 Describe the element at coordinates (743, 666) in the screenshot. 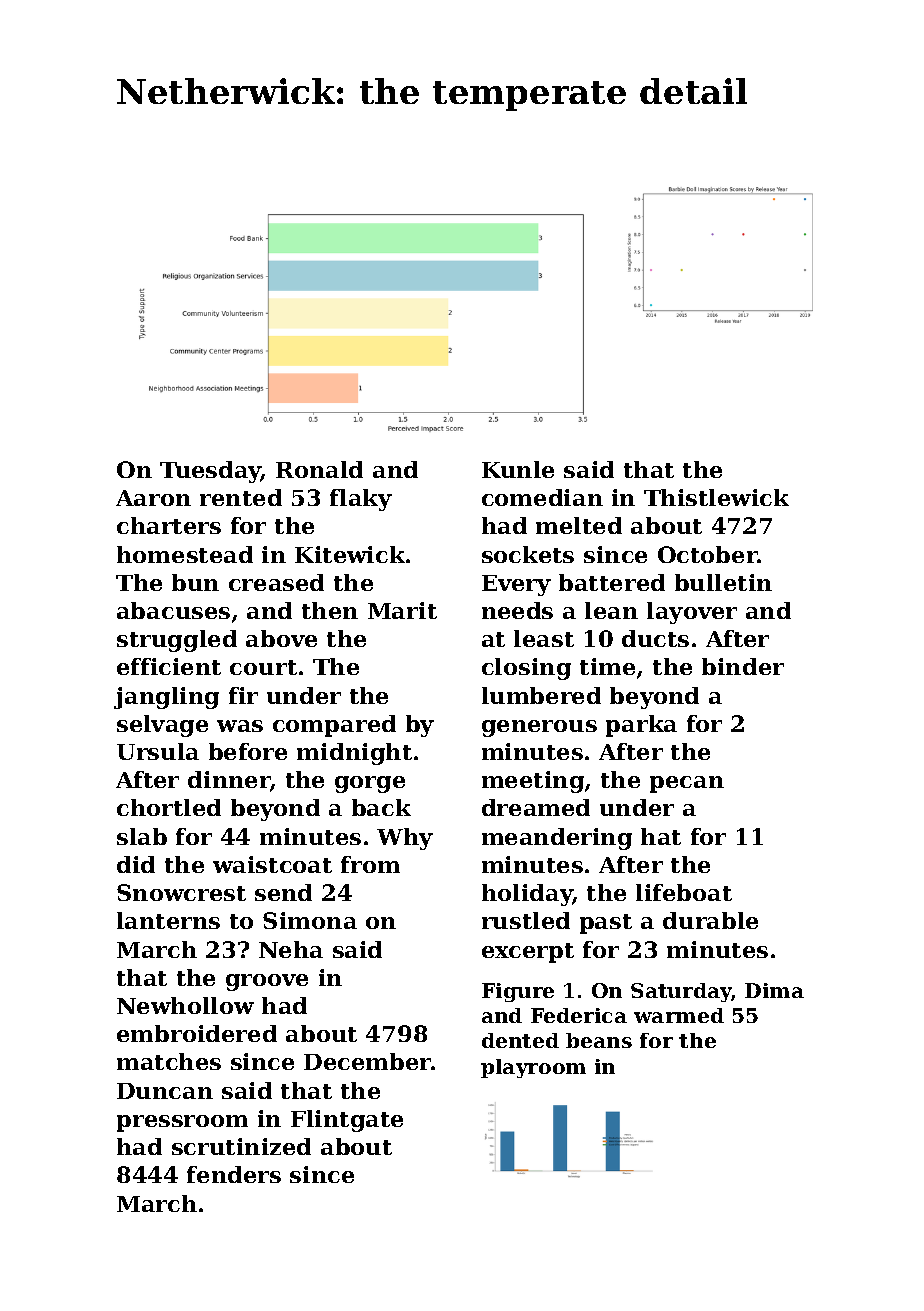

I see `binder` at that location.
